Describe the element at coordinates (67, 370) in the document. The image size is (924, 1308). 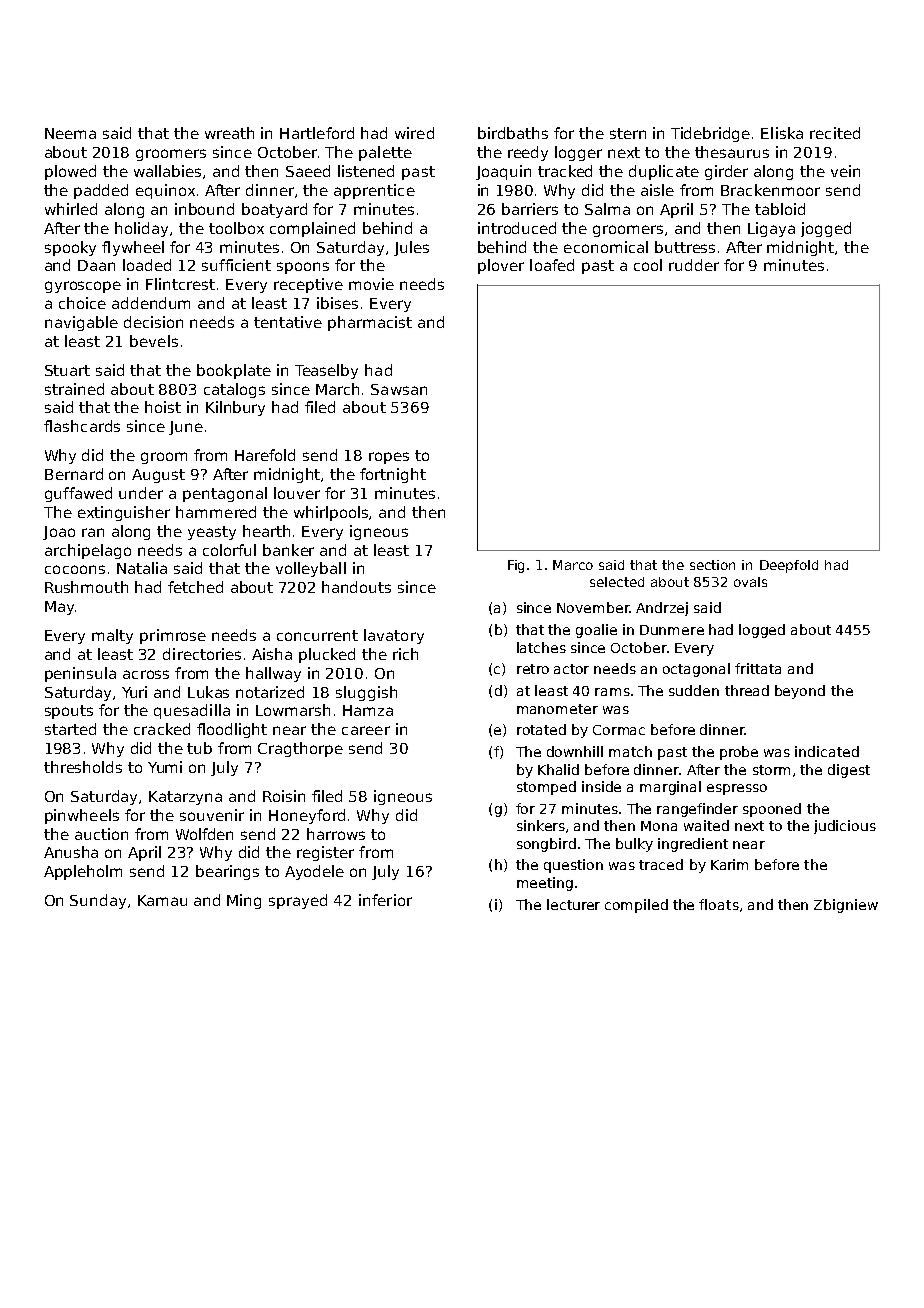
I see `Stuart` at that location.
